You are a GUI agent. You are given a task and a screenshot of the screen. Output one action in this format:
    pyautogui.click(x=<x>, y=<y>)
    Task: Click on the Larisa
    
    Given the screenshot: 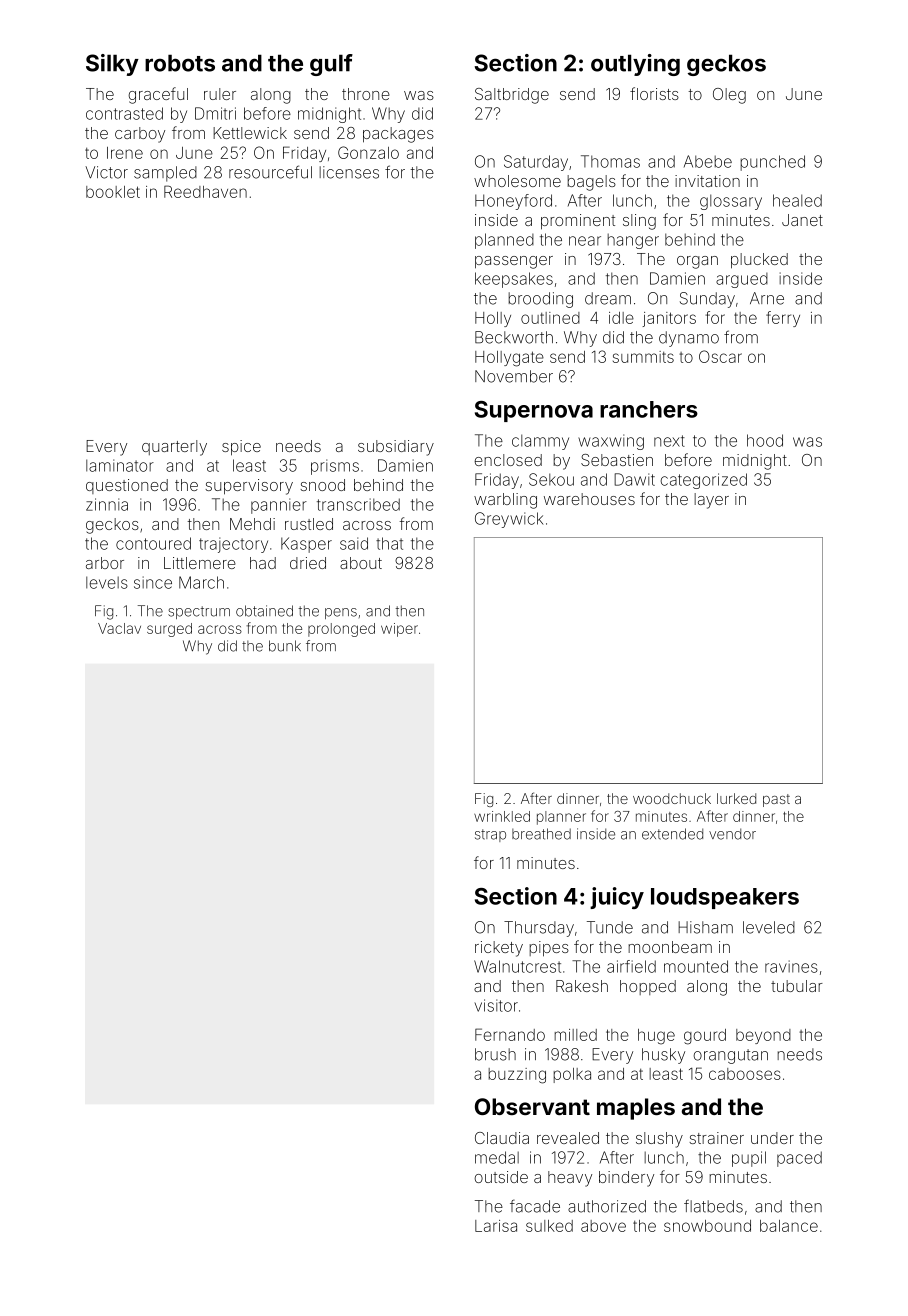 What is the action you would take?
    pyautogui.click(x=496, y=1226)
